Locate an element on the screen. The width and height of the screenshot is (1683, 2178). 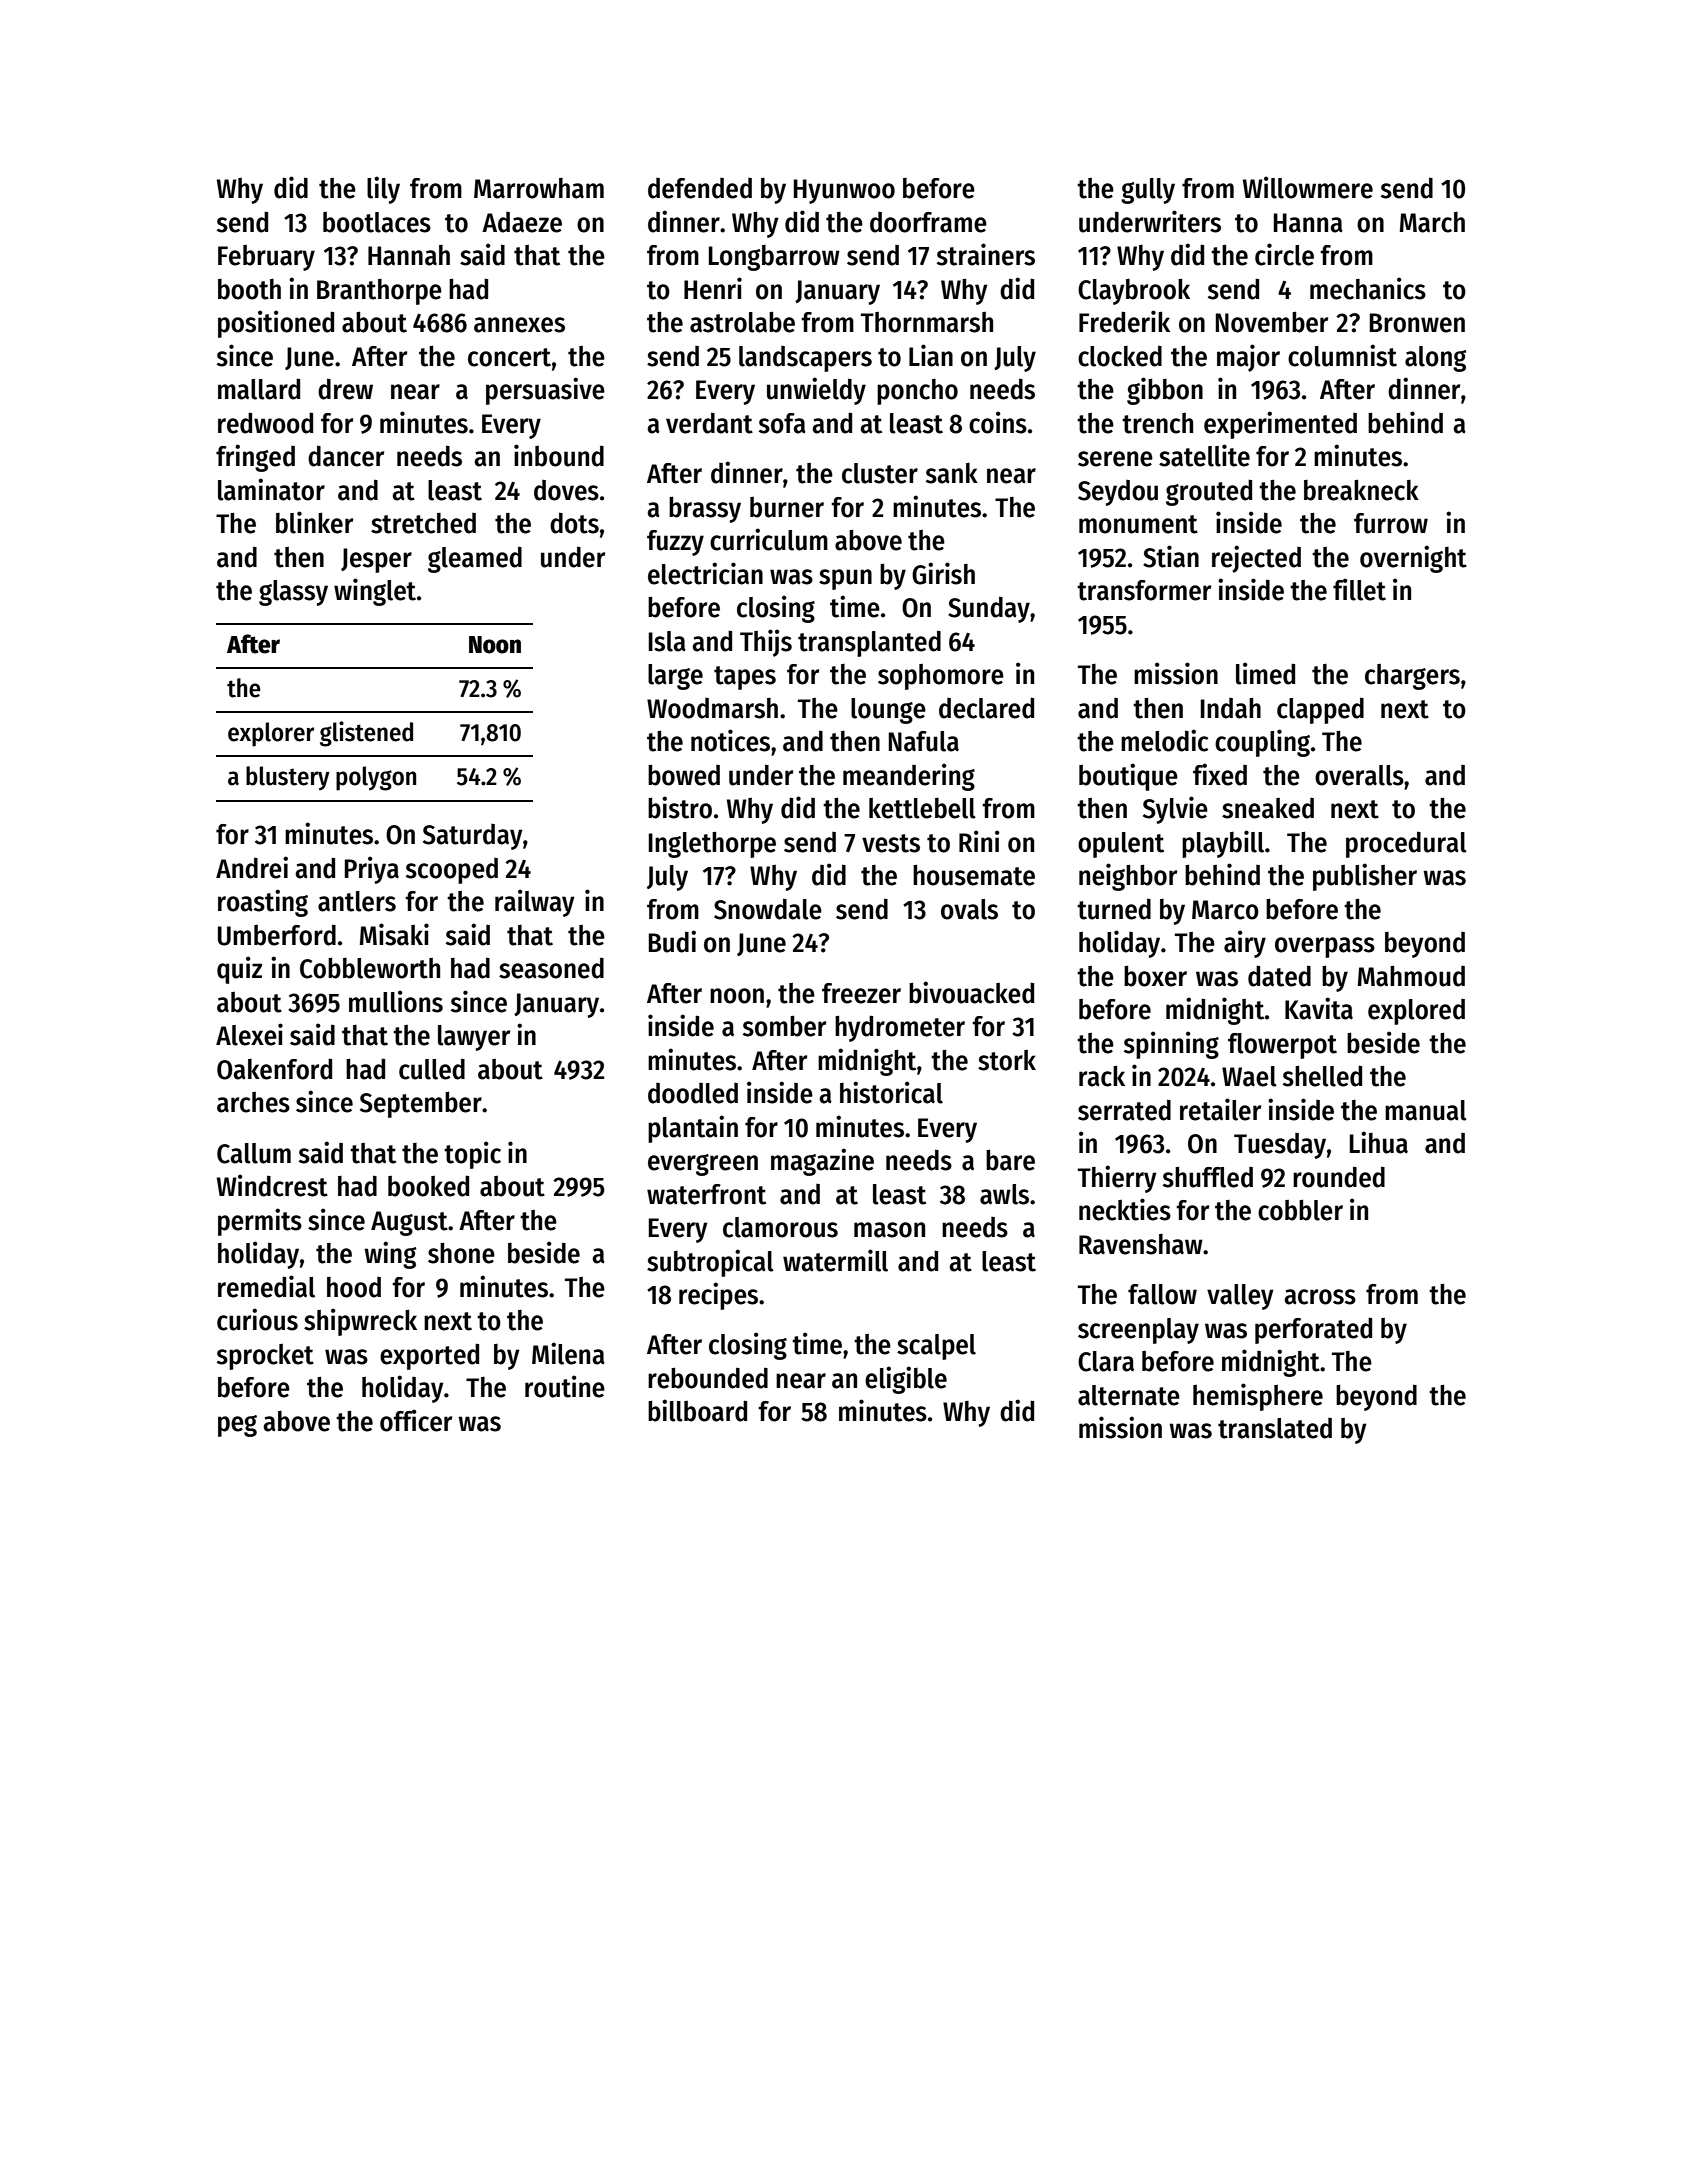
freezer is located at coordinates (861, 993).
